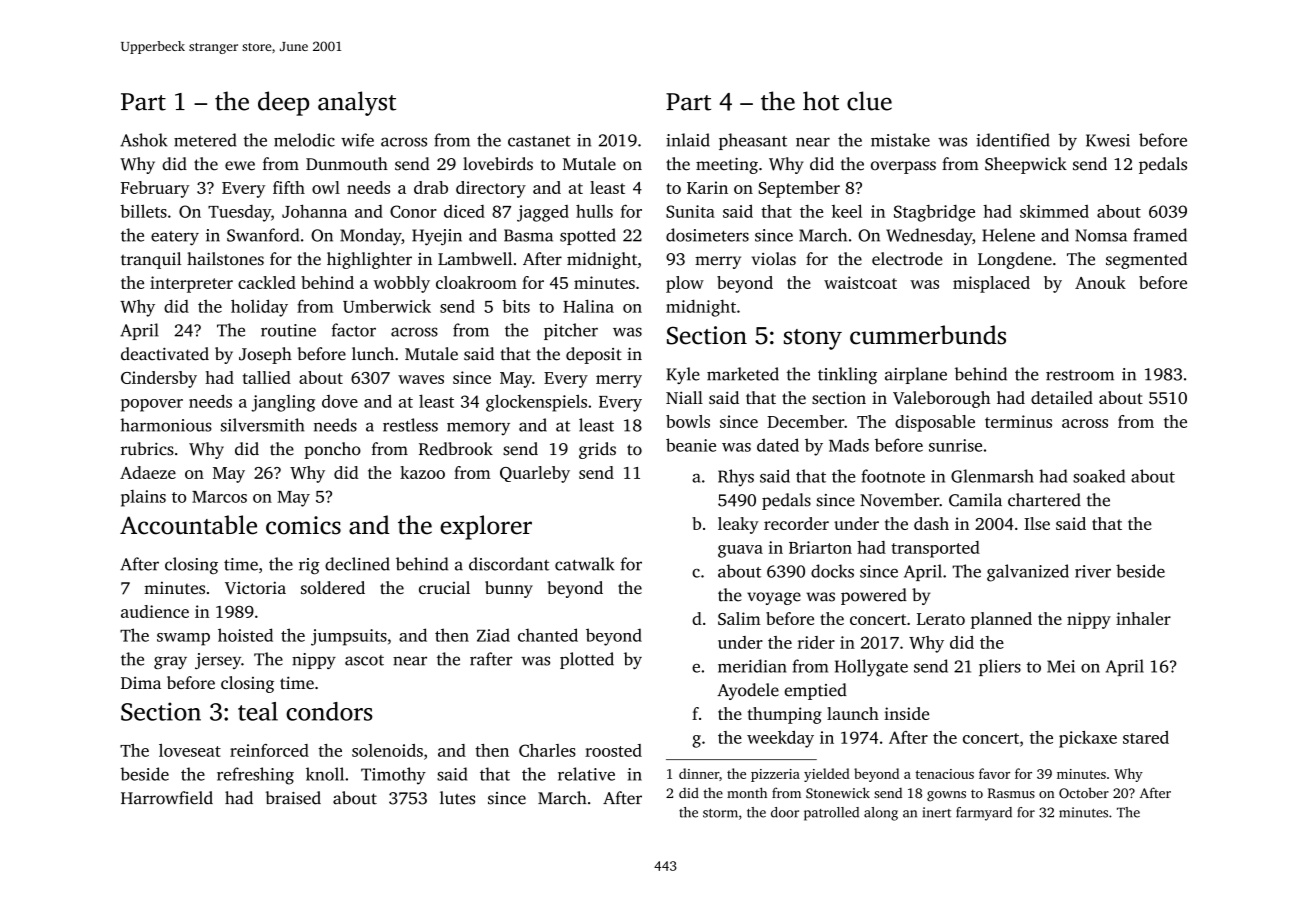 This page has width=1308, height=924. Describe the element at coordinates (585, 564) in the page. I see `catwalk` at that location.
